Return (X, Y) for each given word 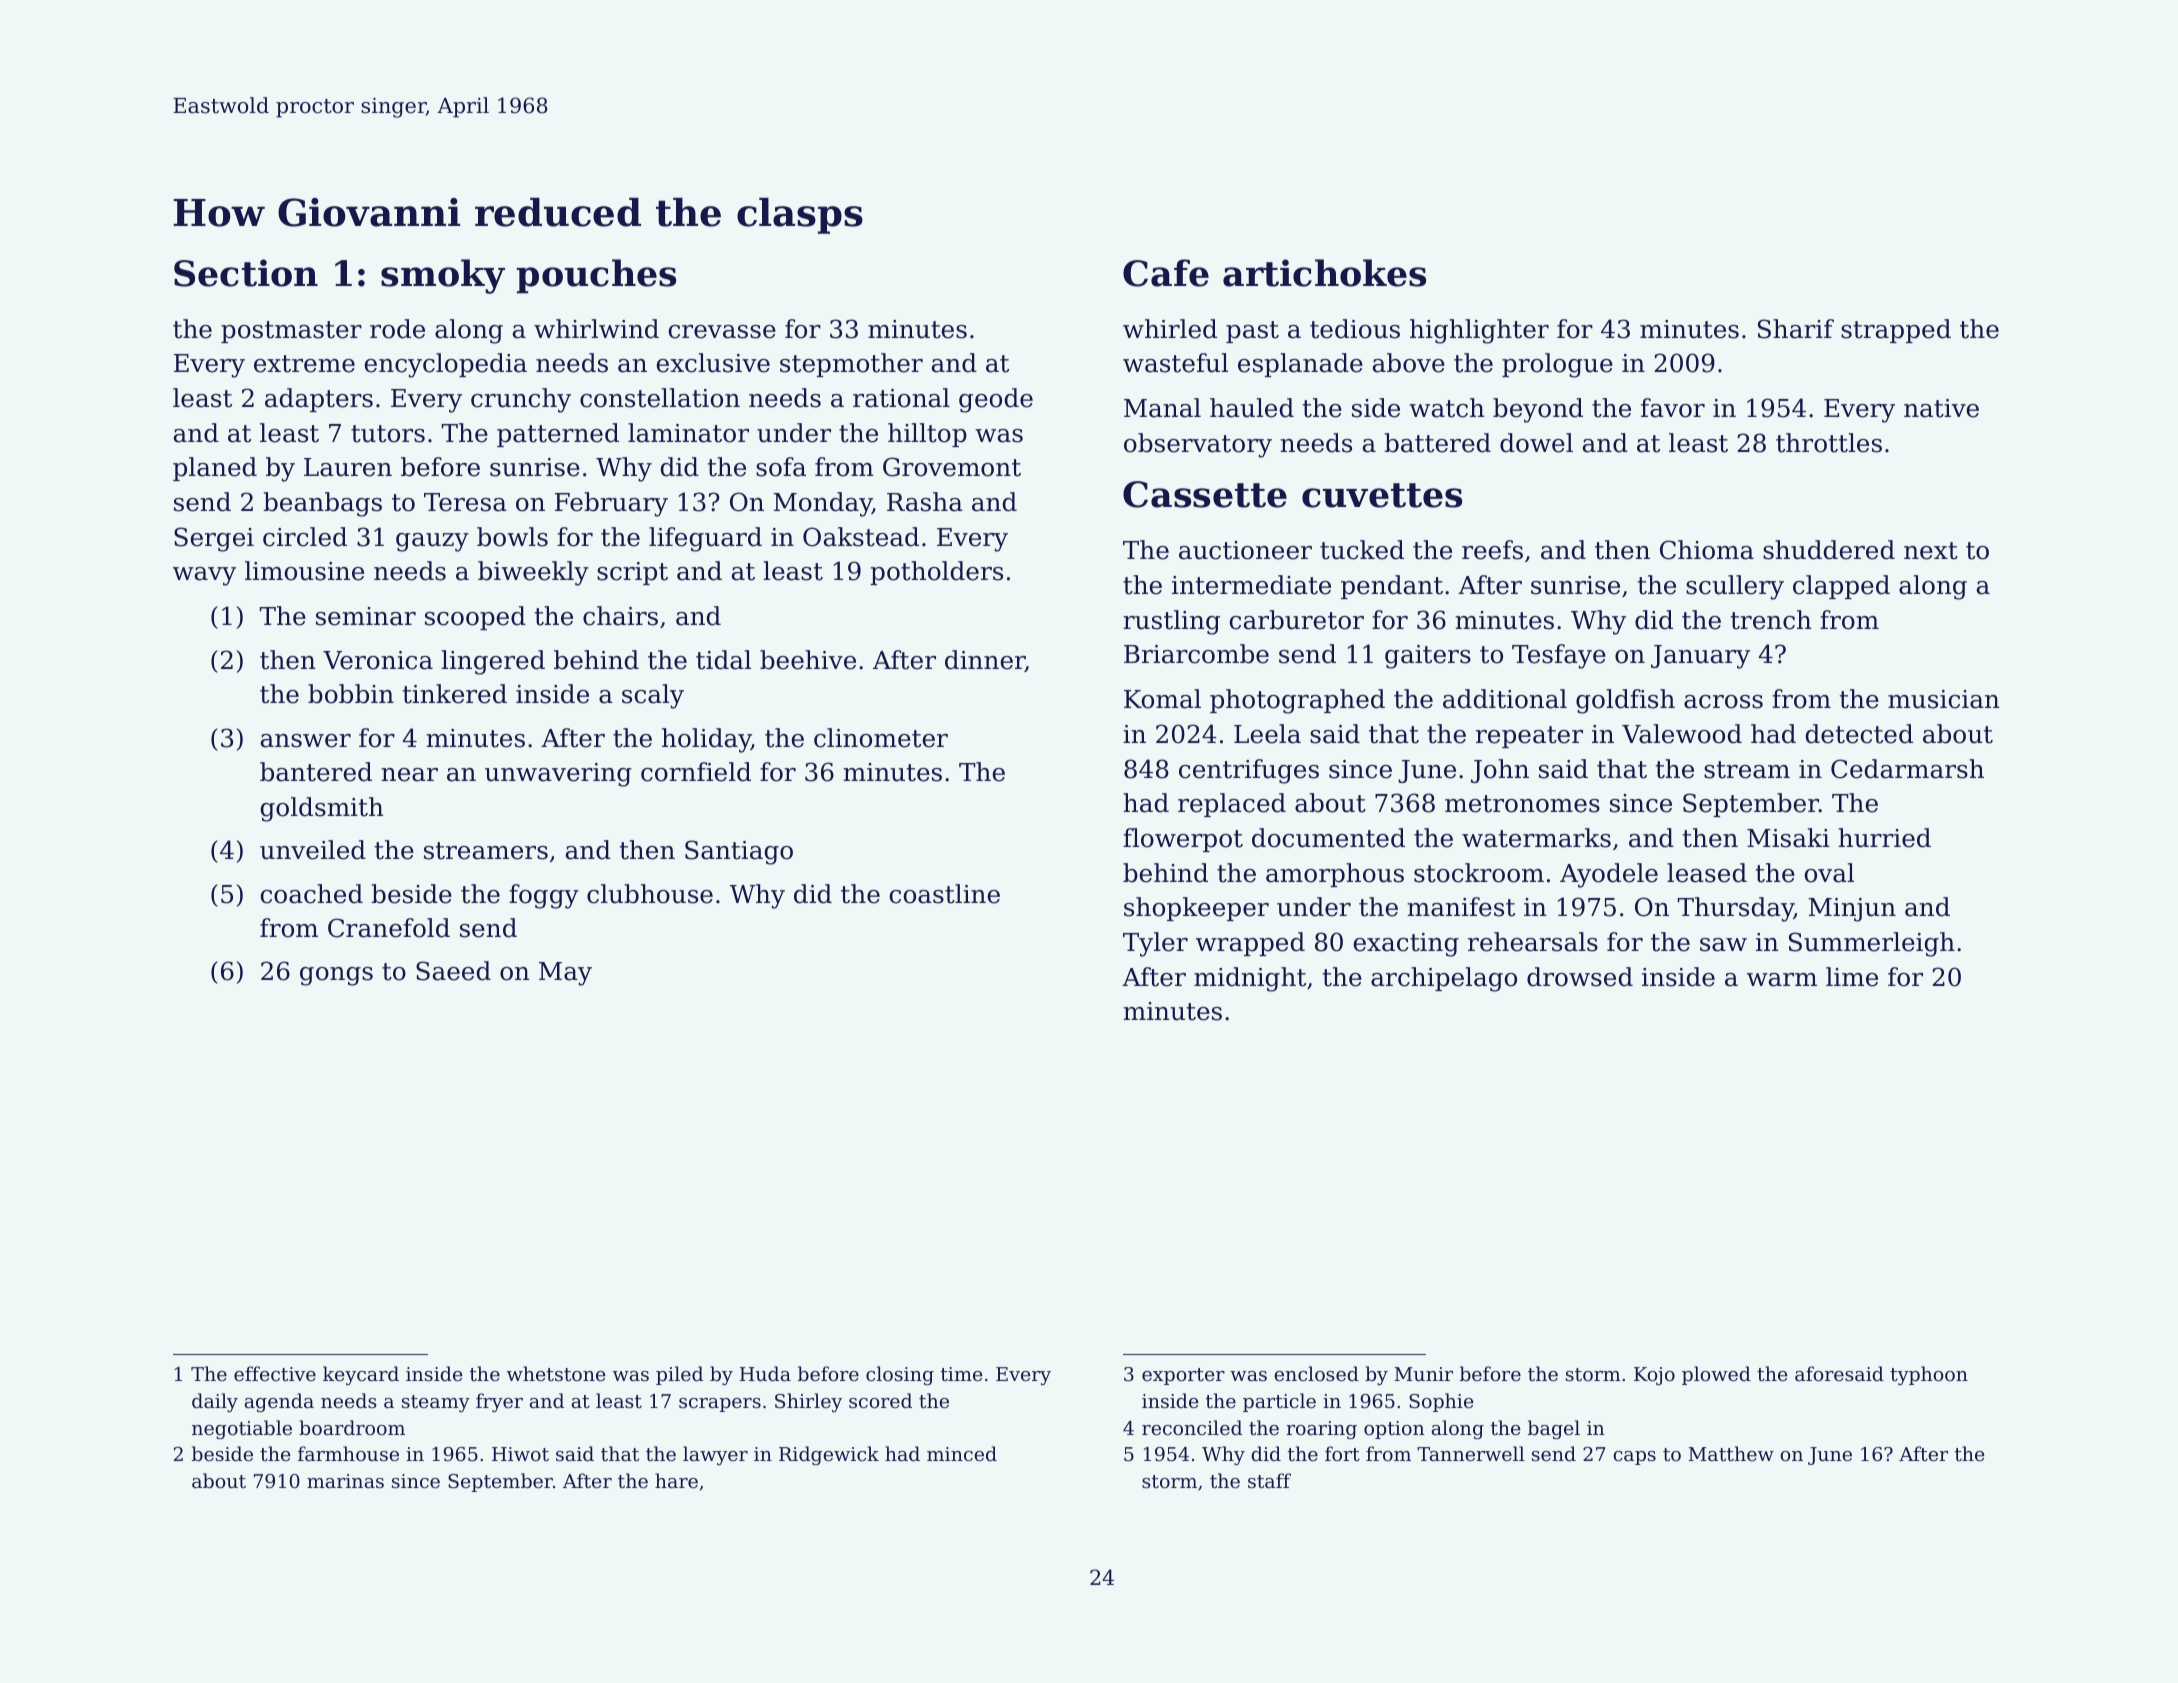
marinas (345, 1481)
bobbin (351, 694)
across (1723, 702)
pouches (596, 276)
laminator (688, 433)
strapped (1896, 331)
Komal (1162, 699)
